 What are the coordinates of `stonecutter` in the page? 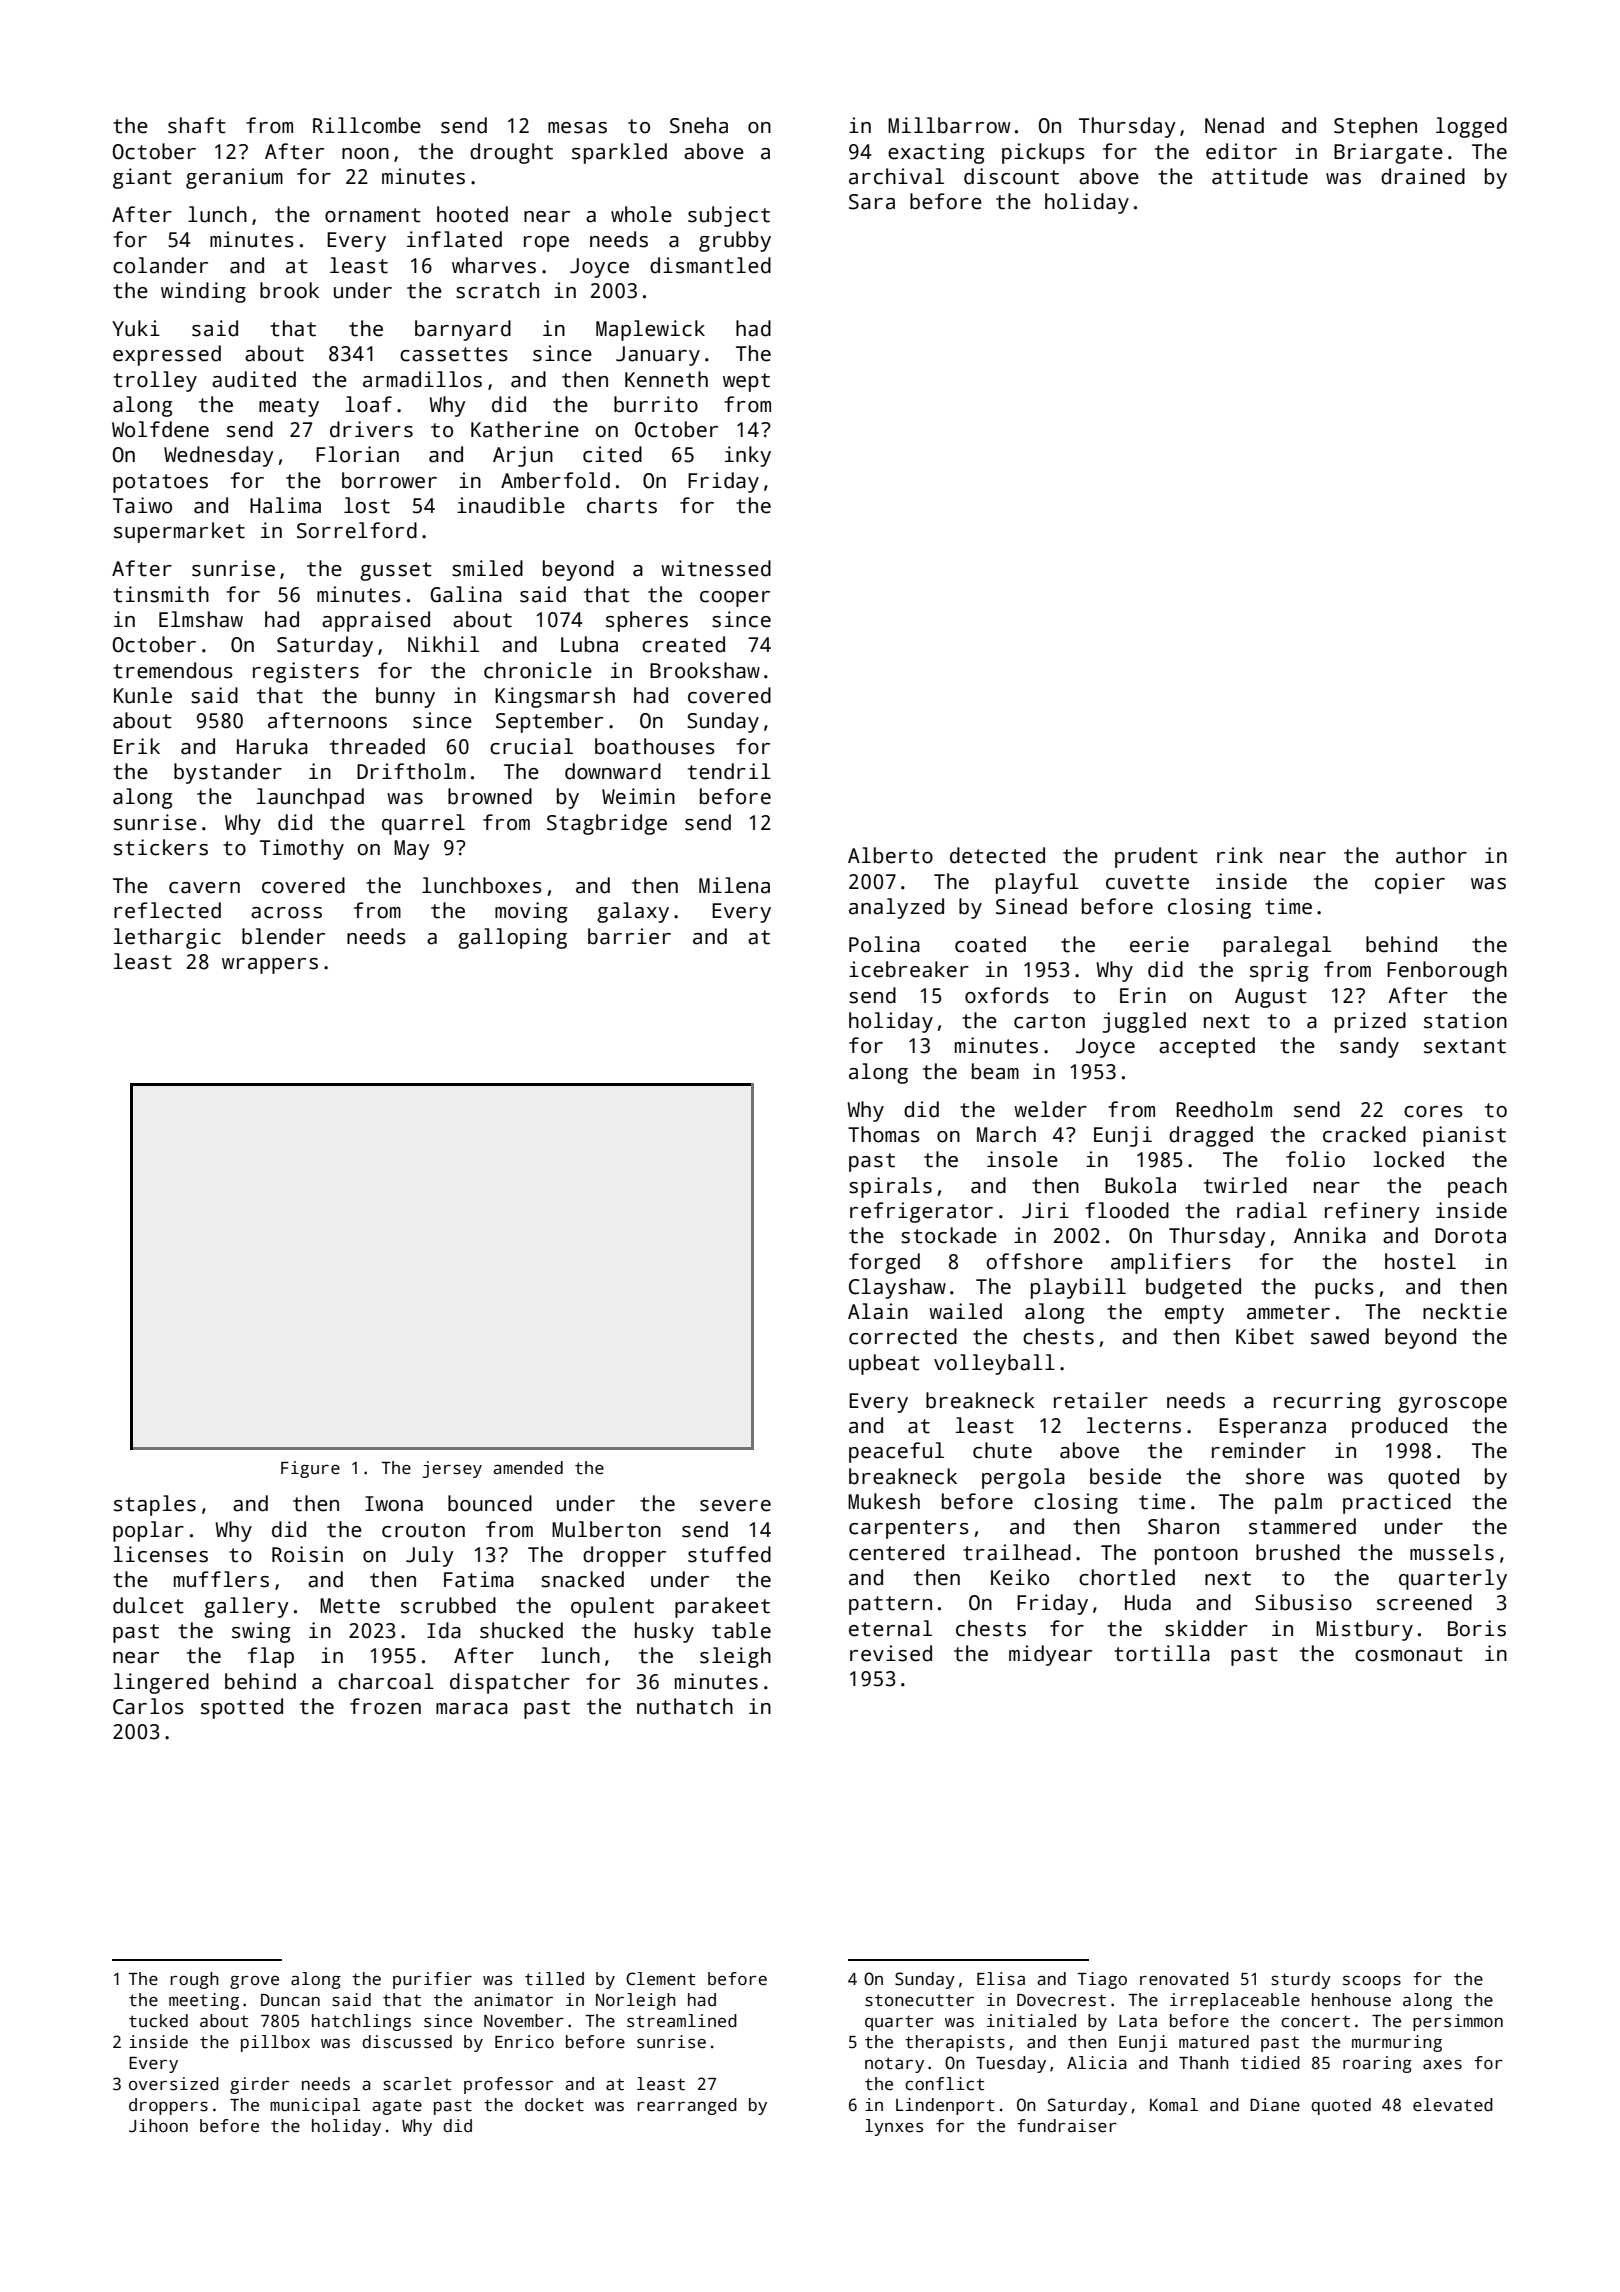 It's located at (919, 2000).
